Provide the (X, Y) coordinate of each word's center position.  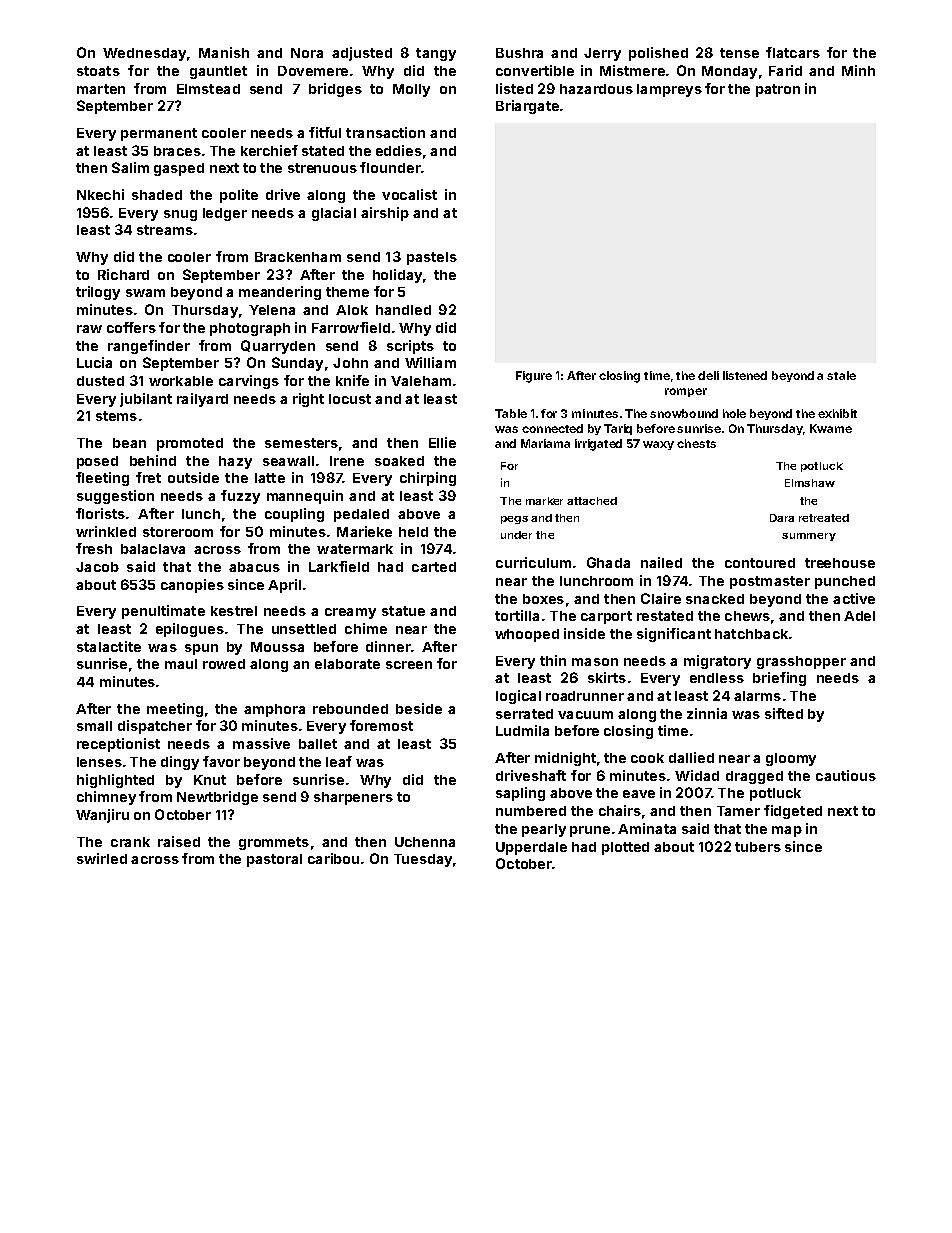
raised (179, 841)
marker (544, 501)
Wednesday (144, 54)
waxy (658, 445)
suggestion (115, 497)
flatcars (793, 52)
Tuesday (423, 860)
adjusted (362, 54)
